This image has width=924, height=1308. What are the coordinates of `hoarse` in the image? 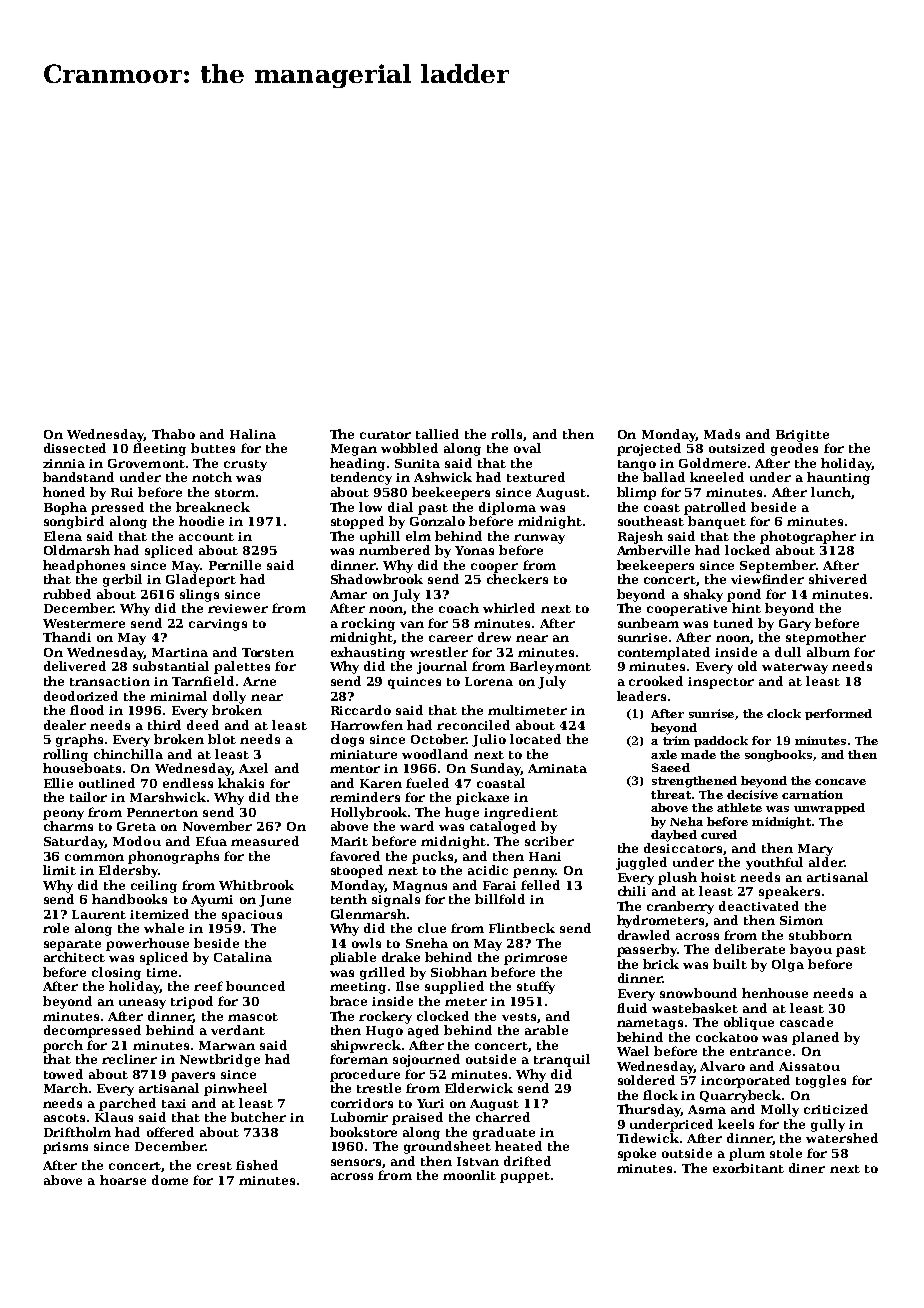 It's located at (123, 1180).
